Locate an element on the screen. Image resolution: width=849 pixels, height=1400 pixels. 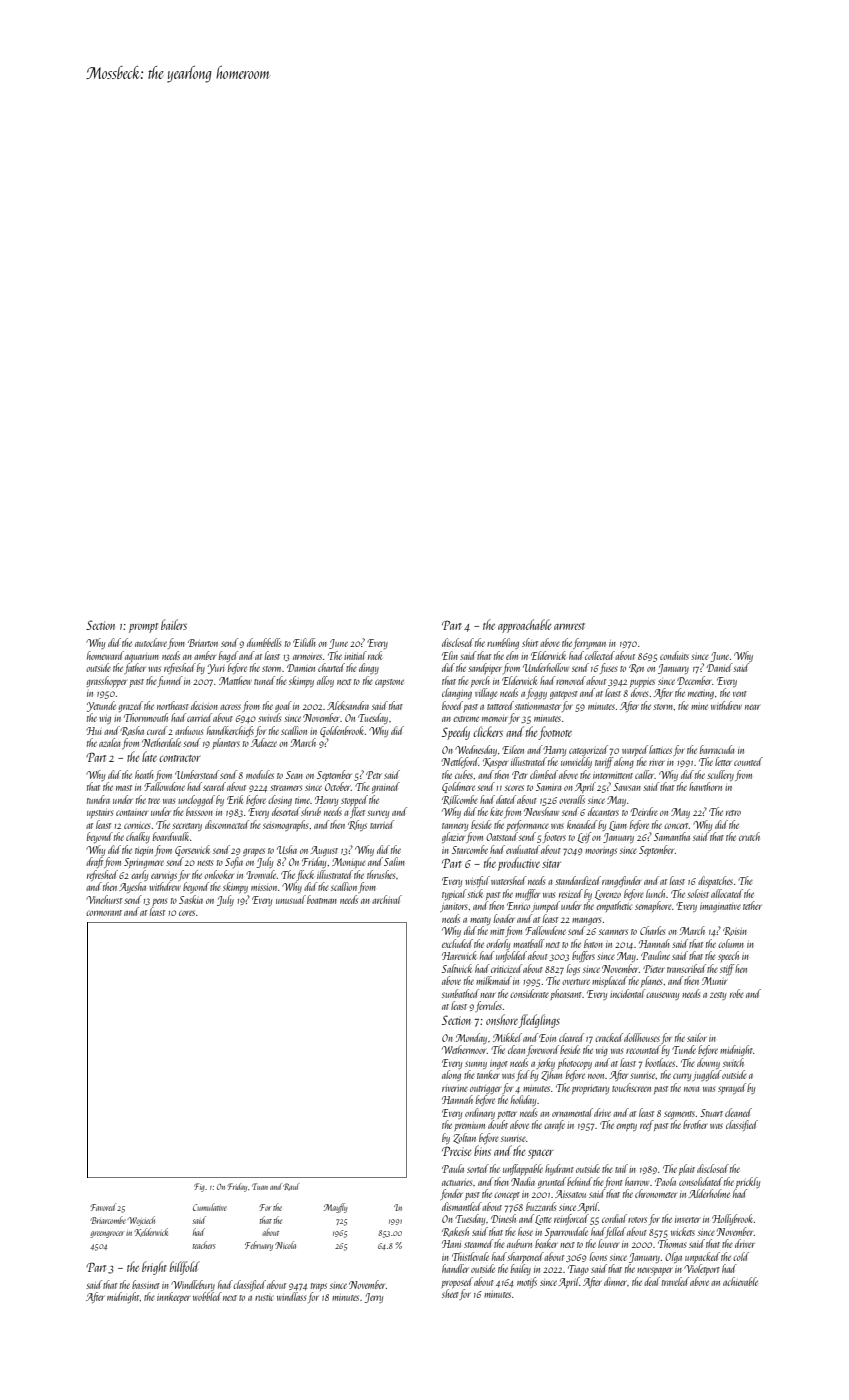
Yuri is located at coordinates (216, 669).
